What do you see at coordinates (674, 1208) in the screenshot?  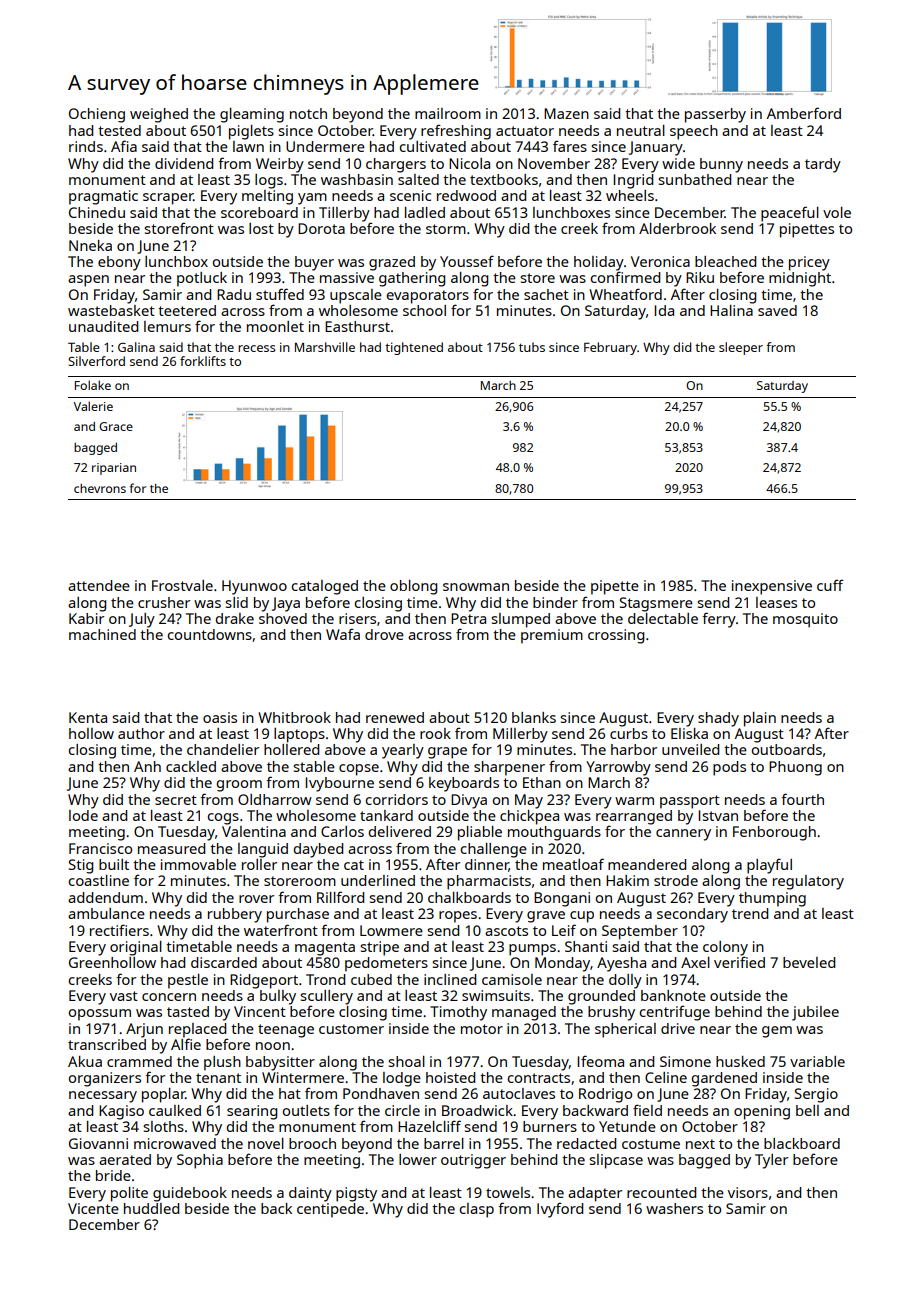 I see `washers` at bounding box center [674, 1208].
